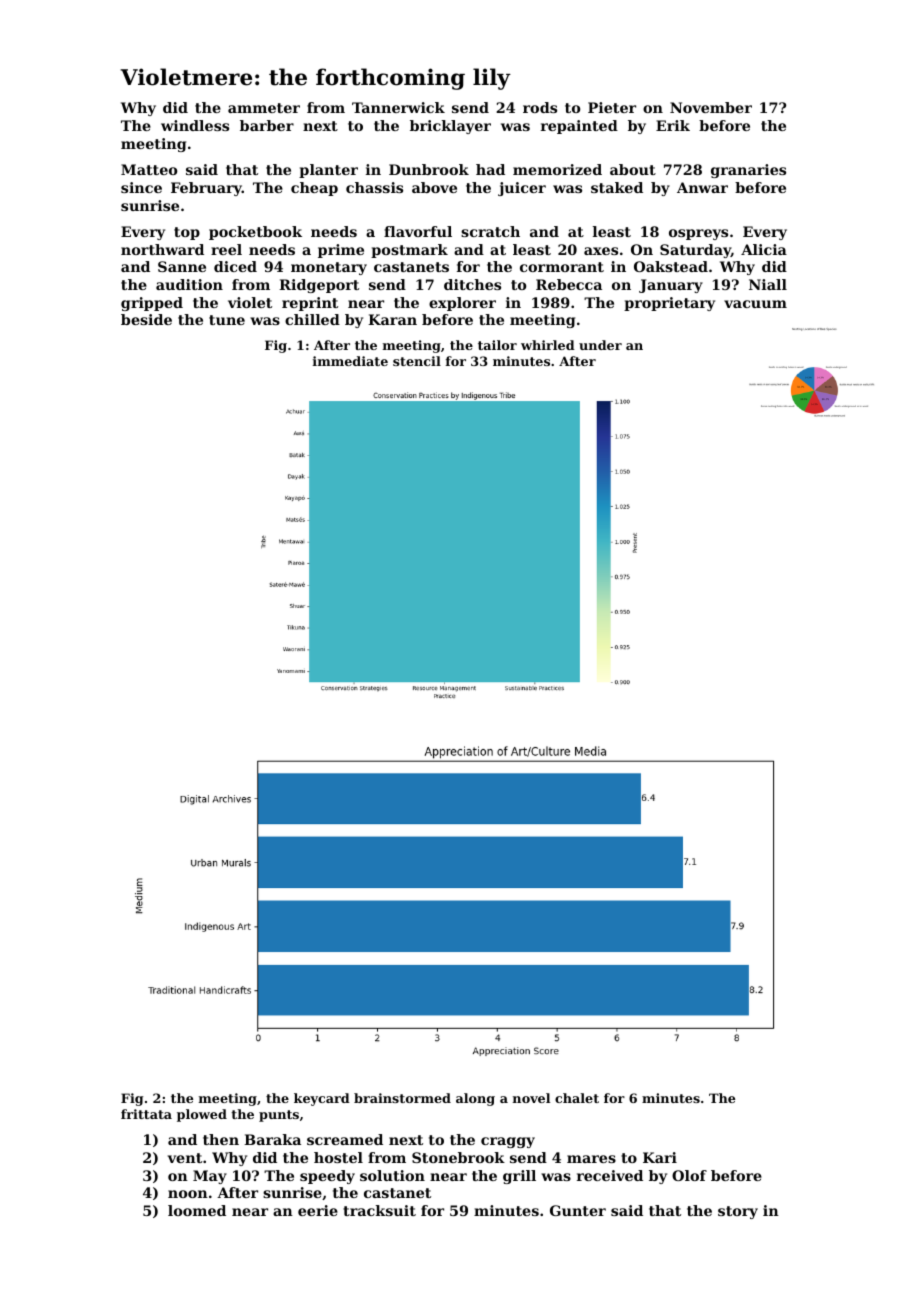  Describe the element at coordinates (669, 304) in the document. I see `proprietary` at that location.
